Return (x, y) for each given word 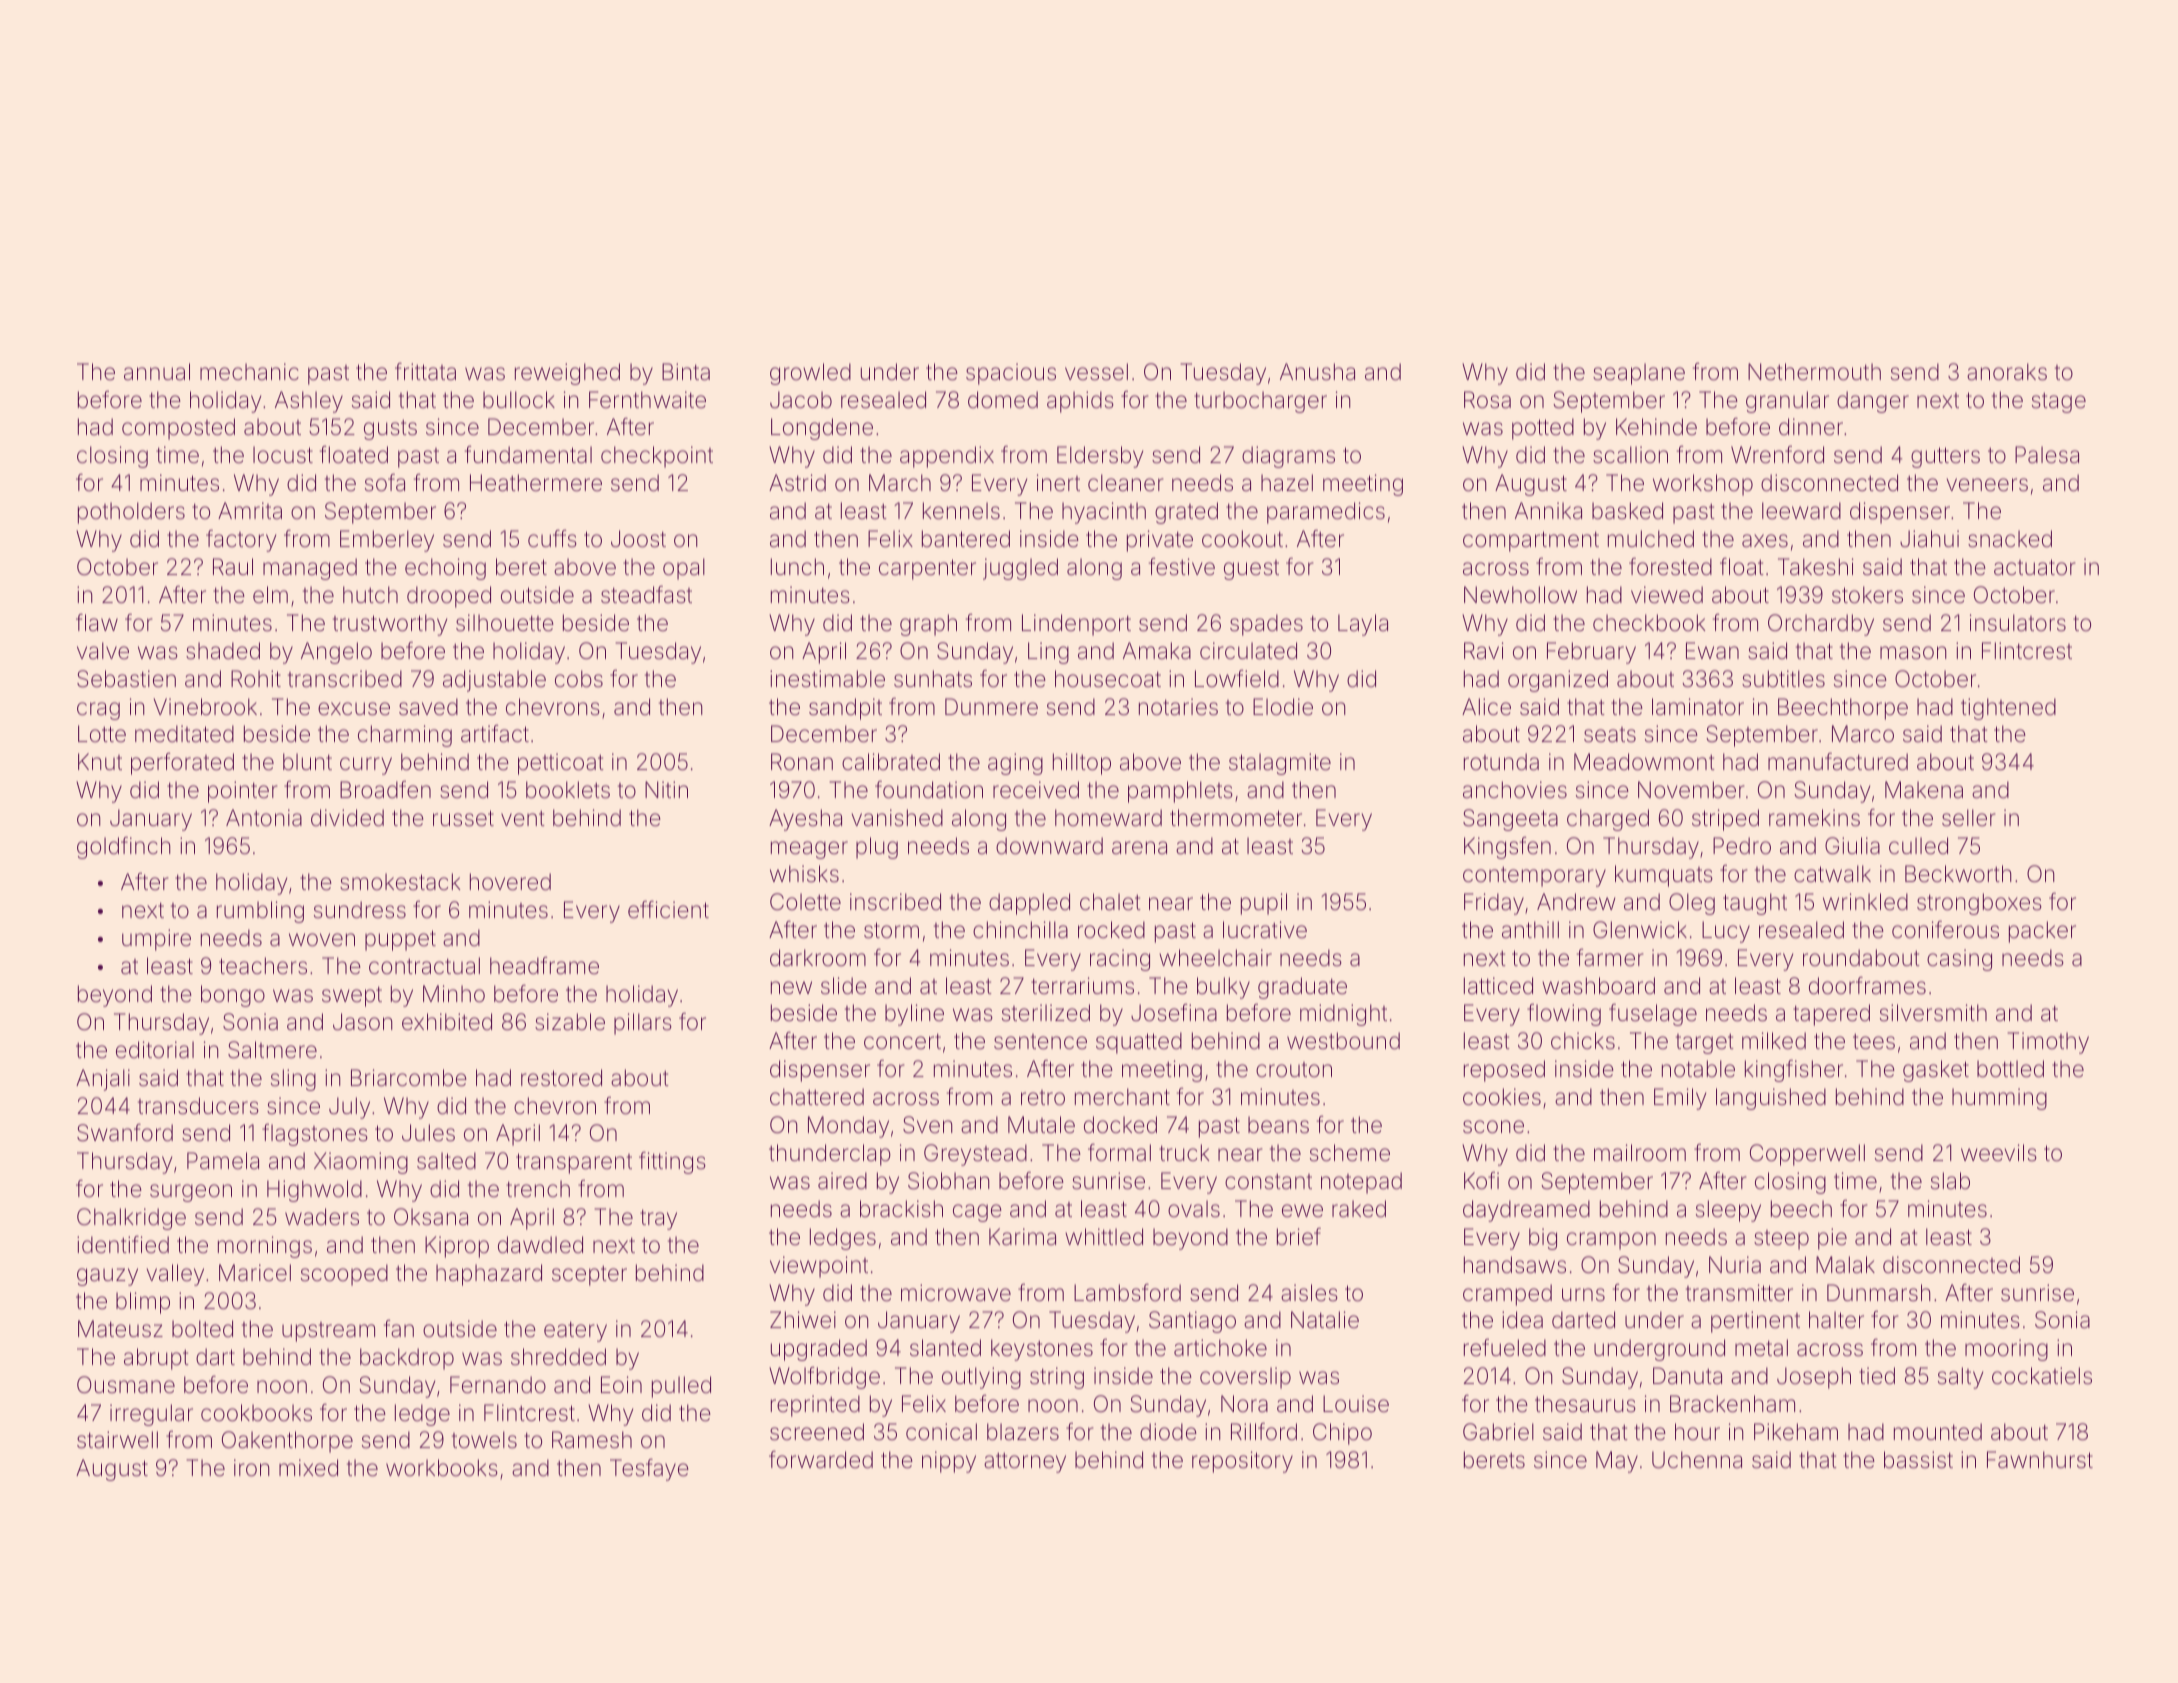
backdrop (407, 1359)
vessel (1096, 372)
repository (1242, 1462)
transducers (198, 1106)
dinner (1811, 427)
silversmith (1933, 1013)
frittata (425, 372)
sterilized (1046, 1013)
